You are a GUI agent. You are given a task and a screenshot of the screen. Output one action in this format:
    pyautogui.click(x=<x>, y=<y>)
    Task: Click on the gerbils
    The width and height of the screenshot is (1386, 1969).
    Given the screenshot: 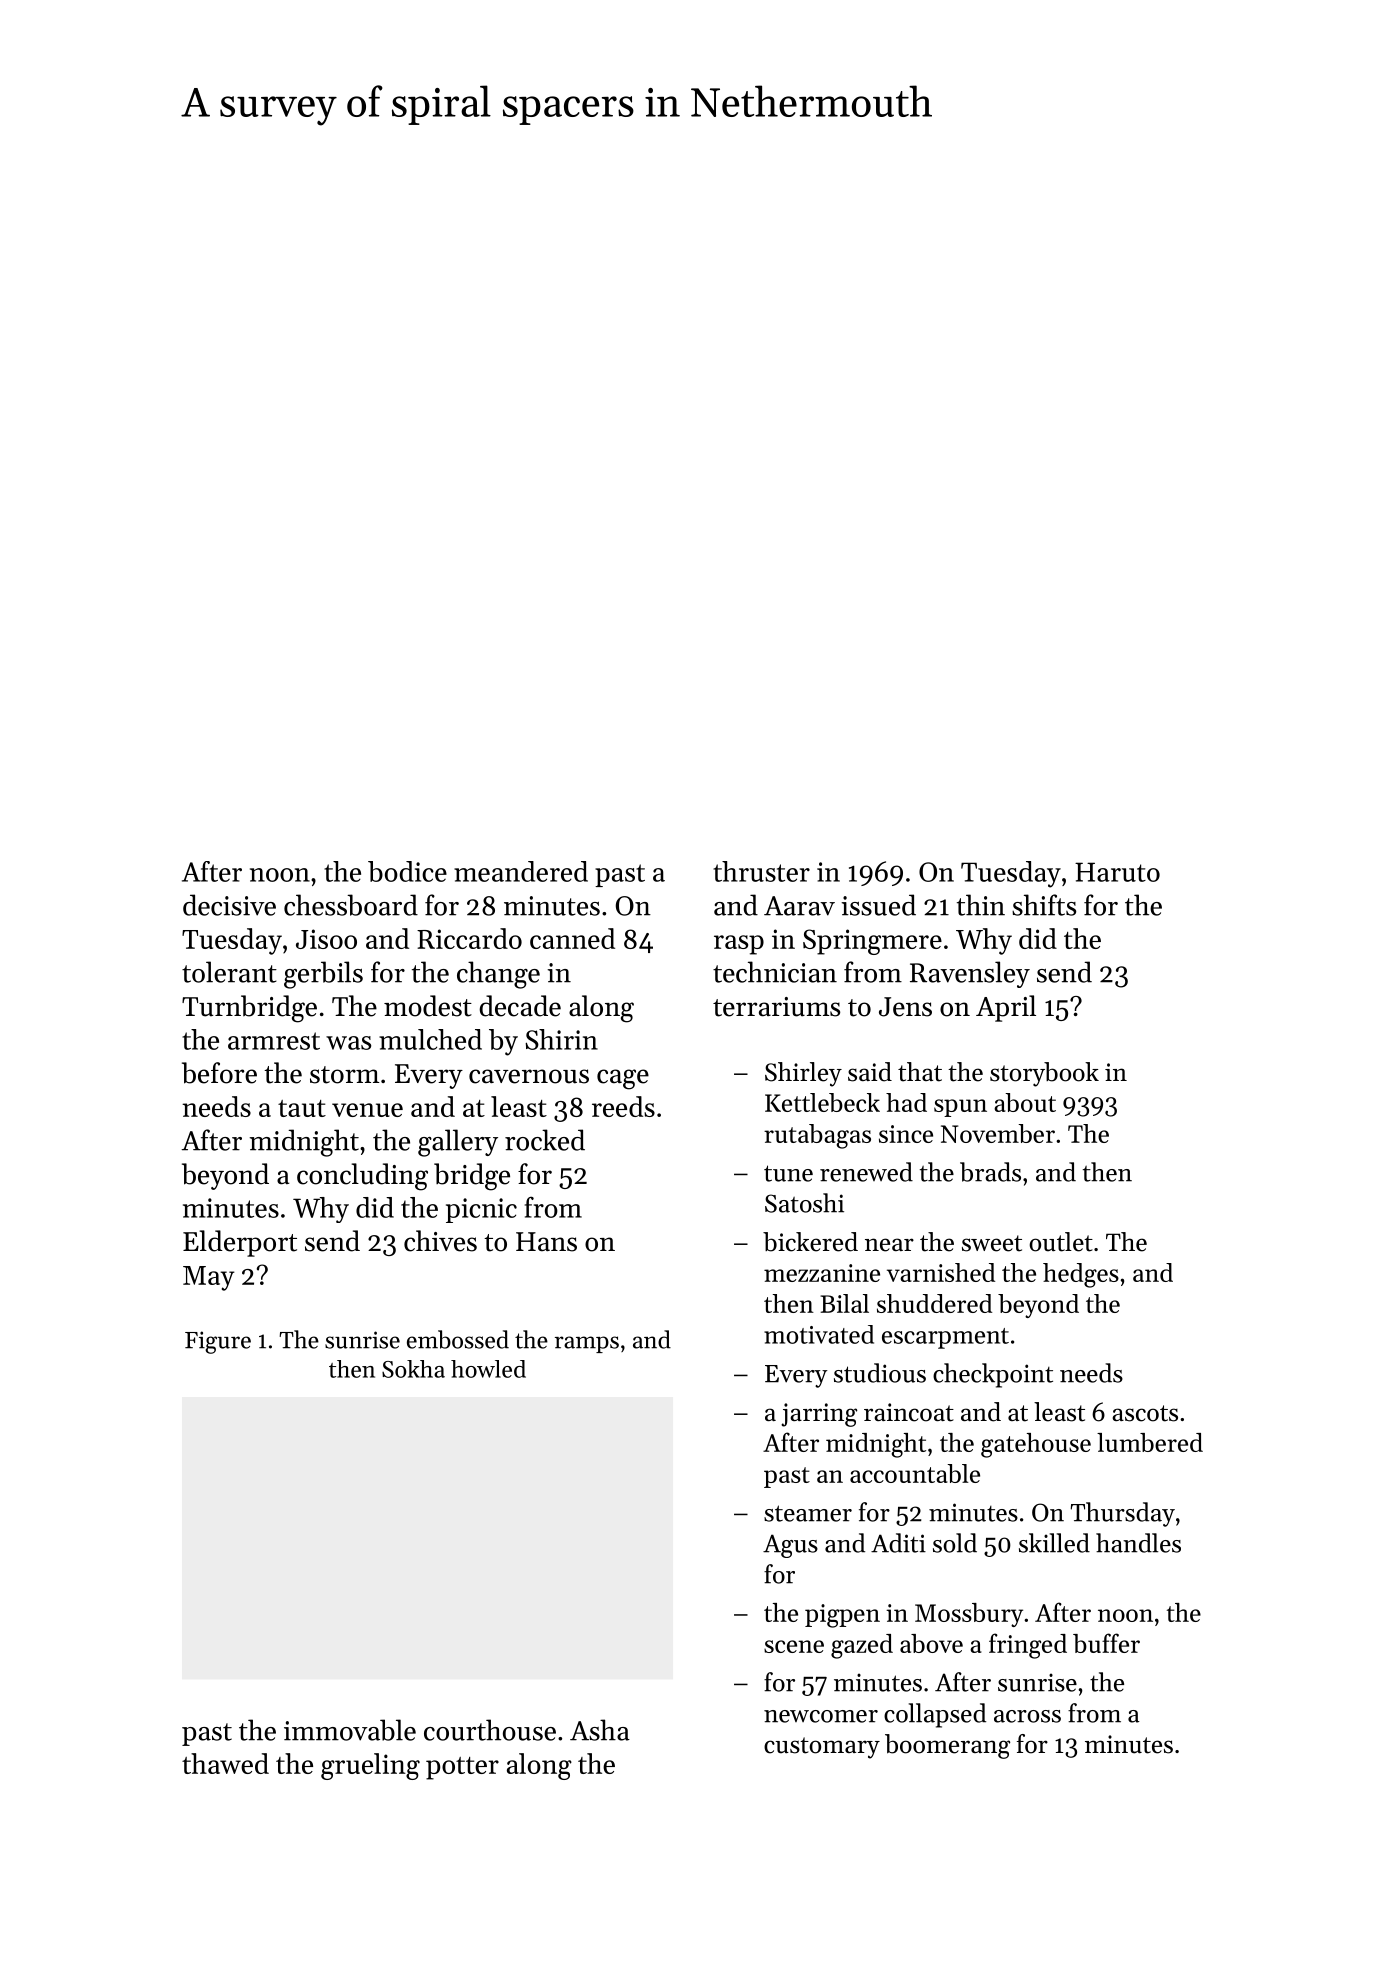 What is the action you would take?
    pyautogui.click(x=323, y=975)
